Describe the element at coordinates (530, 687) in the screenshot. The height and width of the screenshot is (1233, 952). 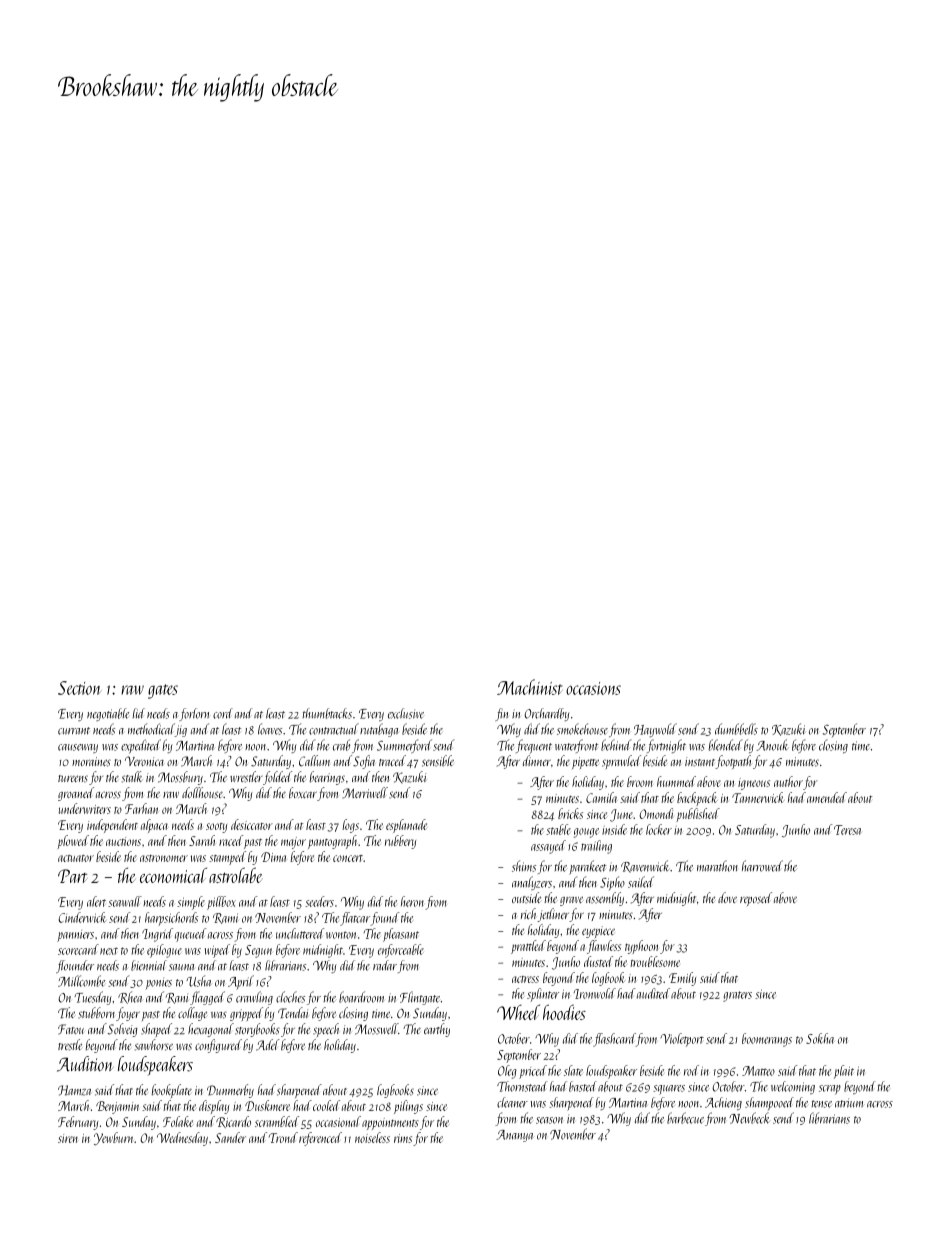
I see `Machinist` at that location.
